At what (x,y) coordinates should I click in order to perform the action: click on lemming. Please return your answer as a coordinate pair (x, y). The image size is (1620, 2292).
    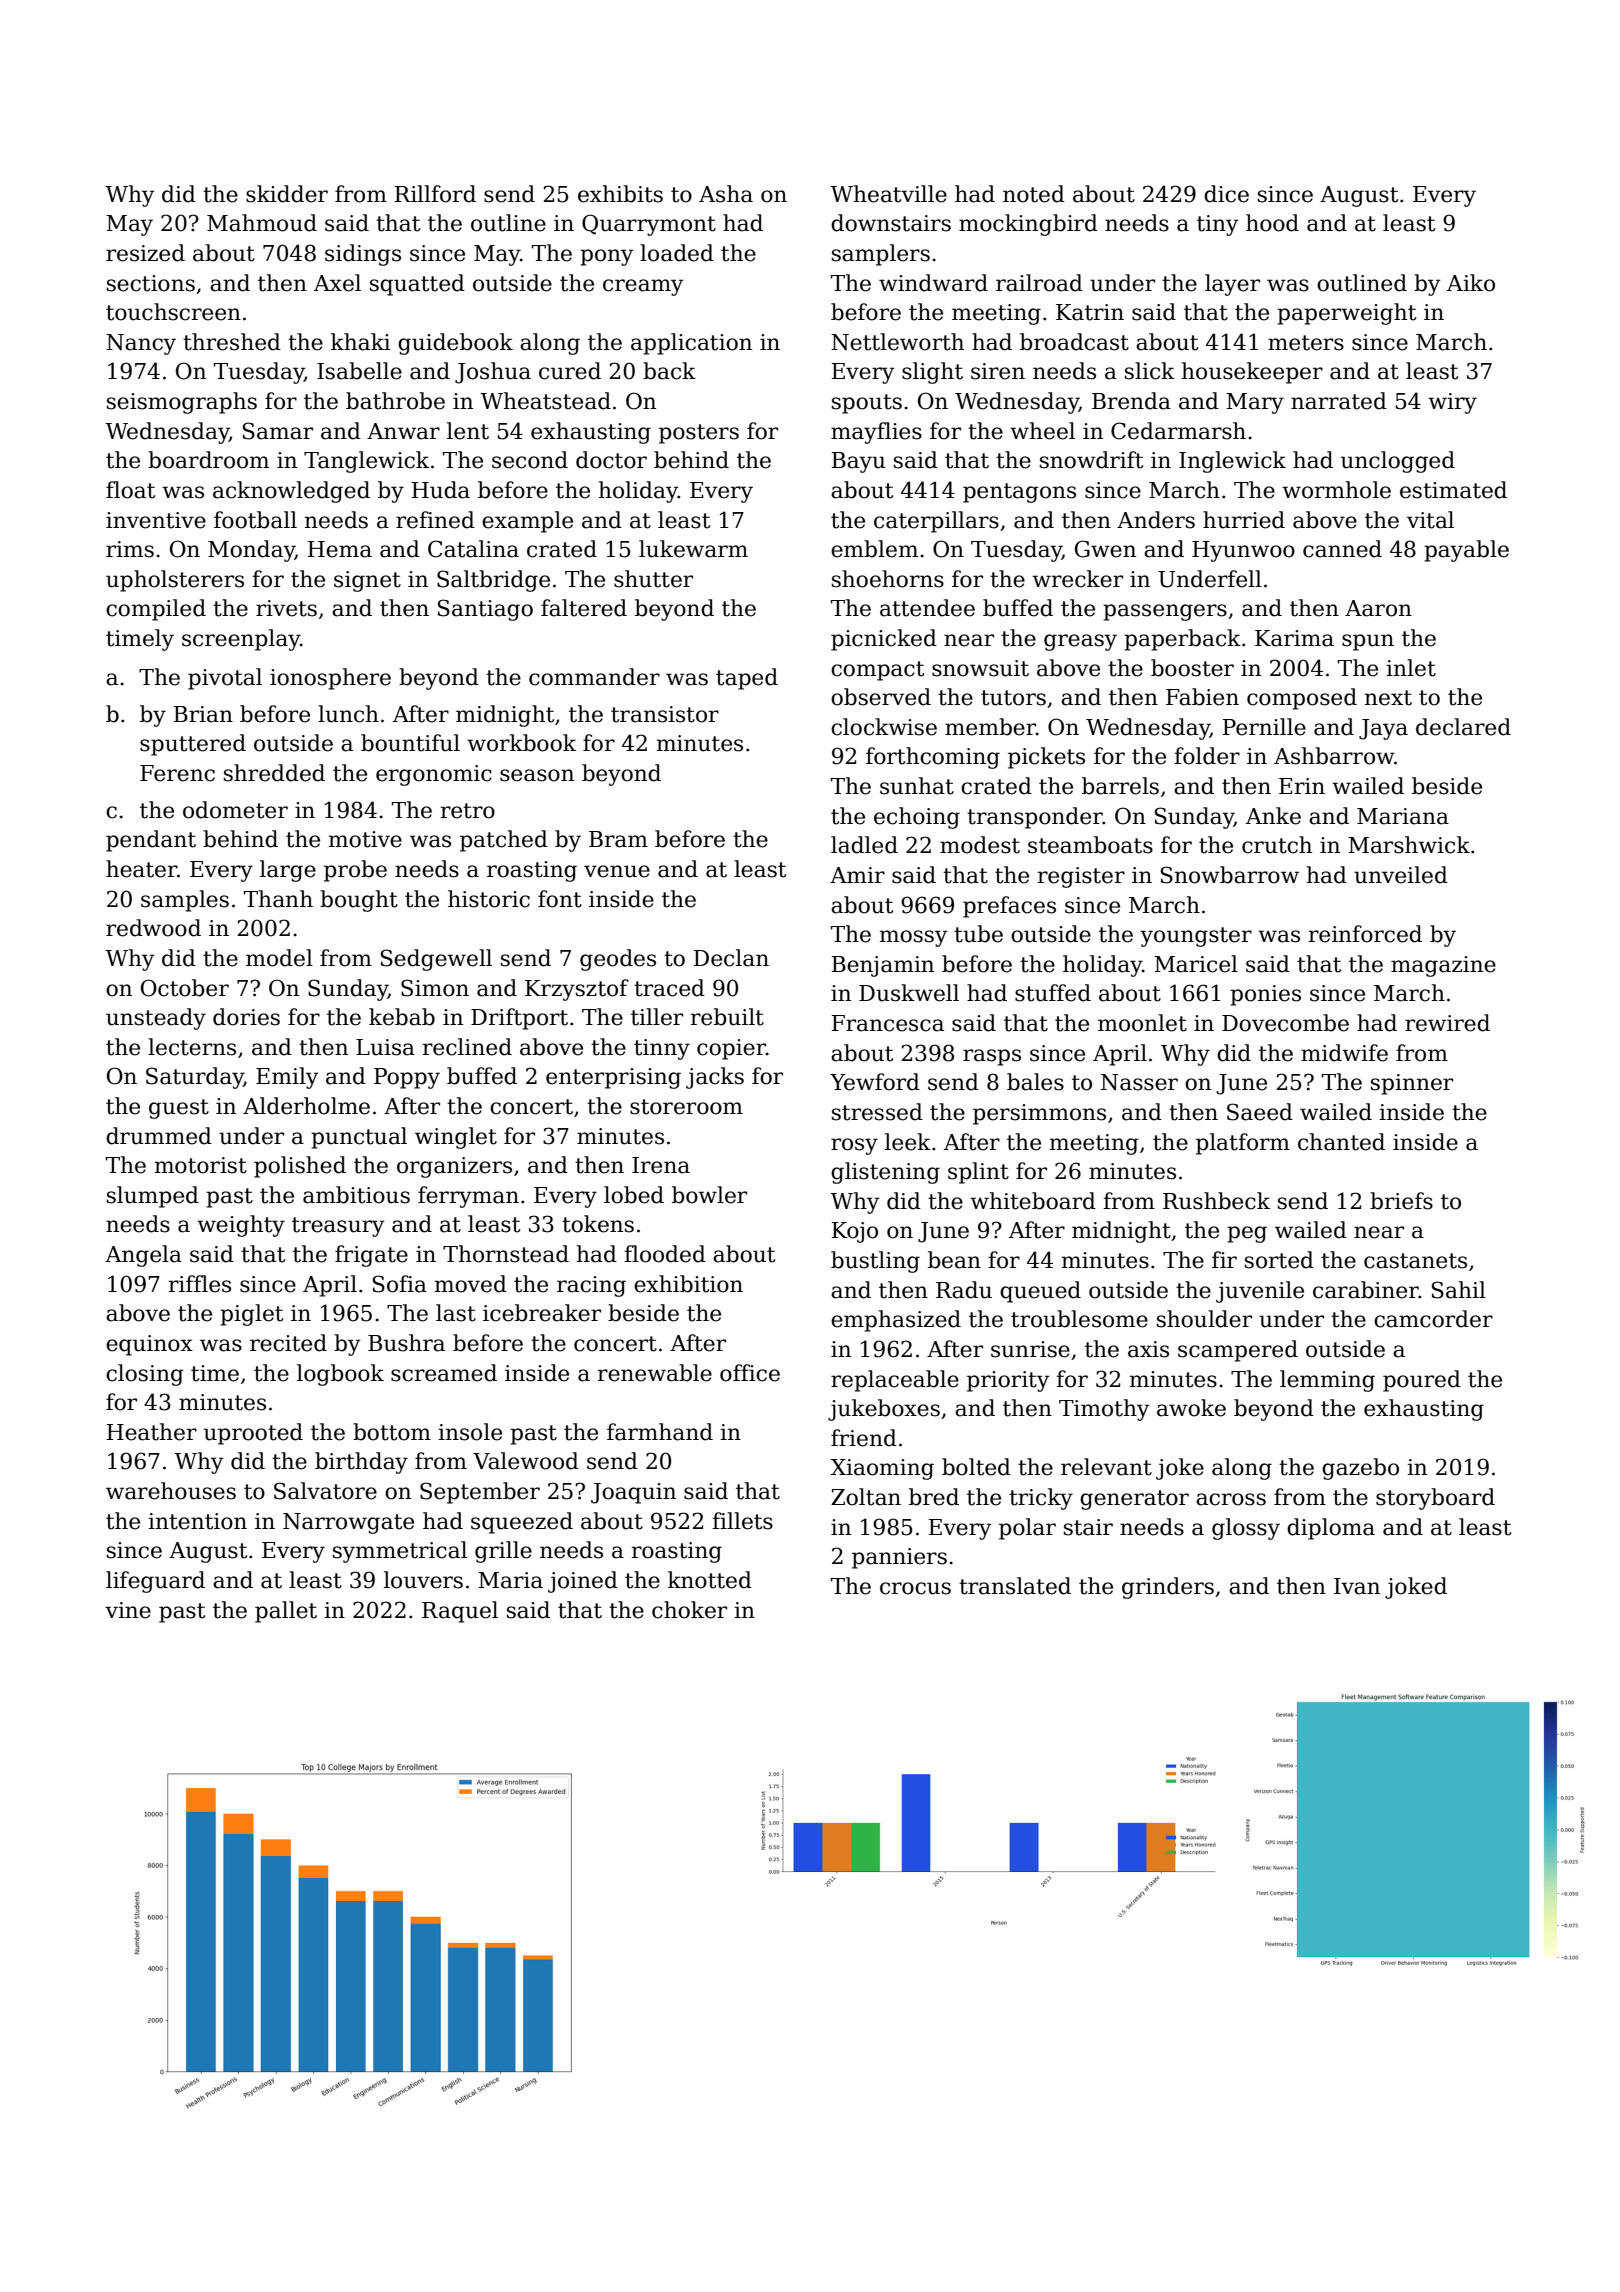
    Looking at the image, I should click on (1327, 1381).
